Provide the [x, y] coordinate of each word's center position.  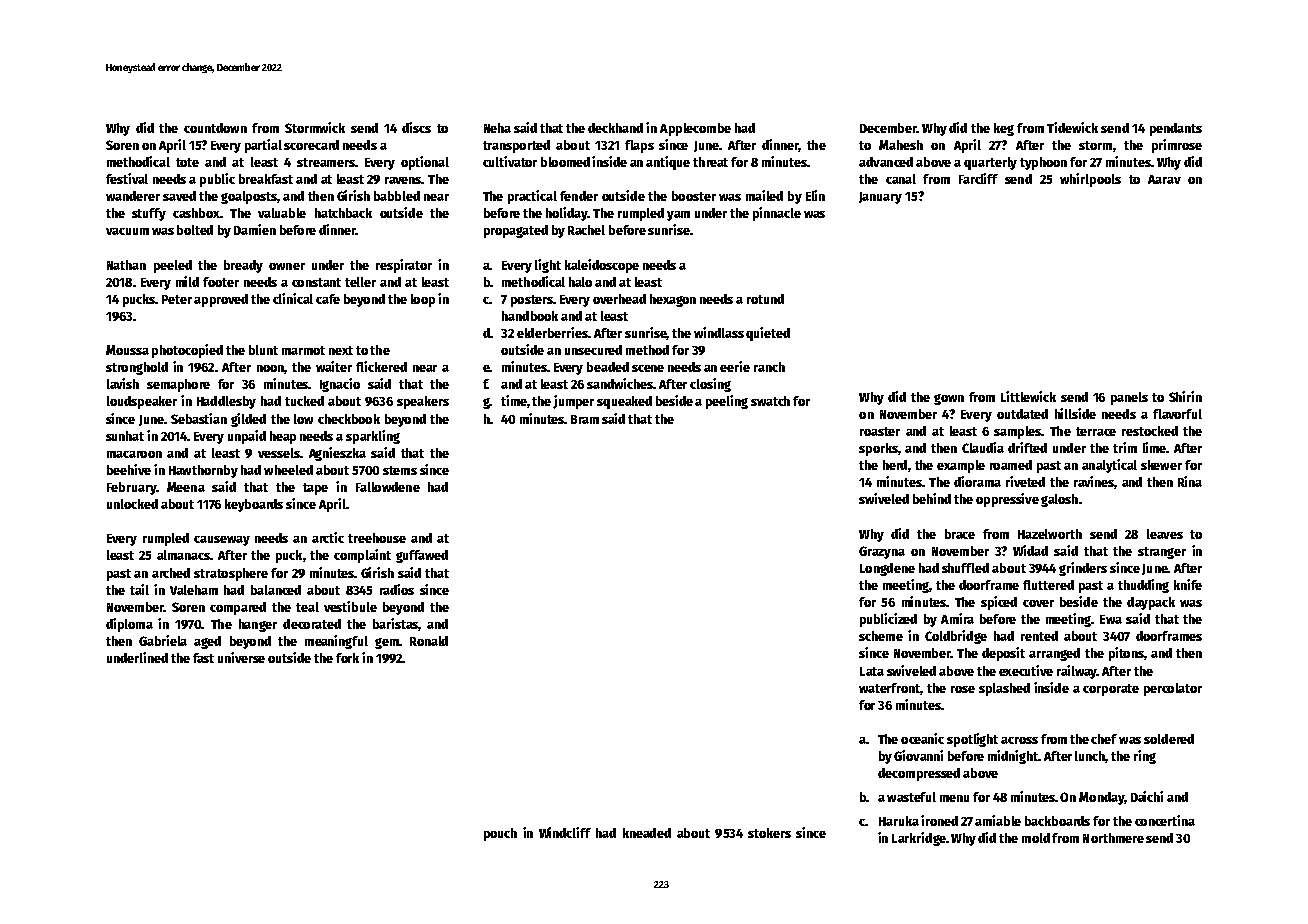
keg [1004, 129]
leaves [1165, 534]
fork [347, 658]
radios [397, 589]
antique [668, 163]
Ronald [429, 641]
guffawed [422, 556]
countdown [215, 128]
